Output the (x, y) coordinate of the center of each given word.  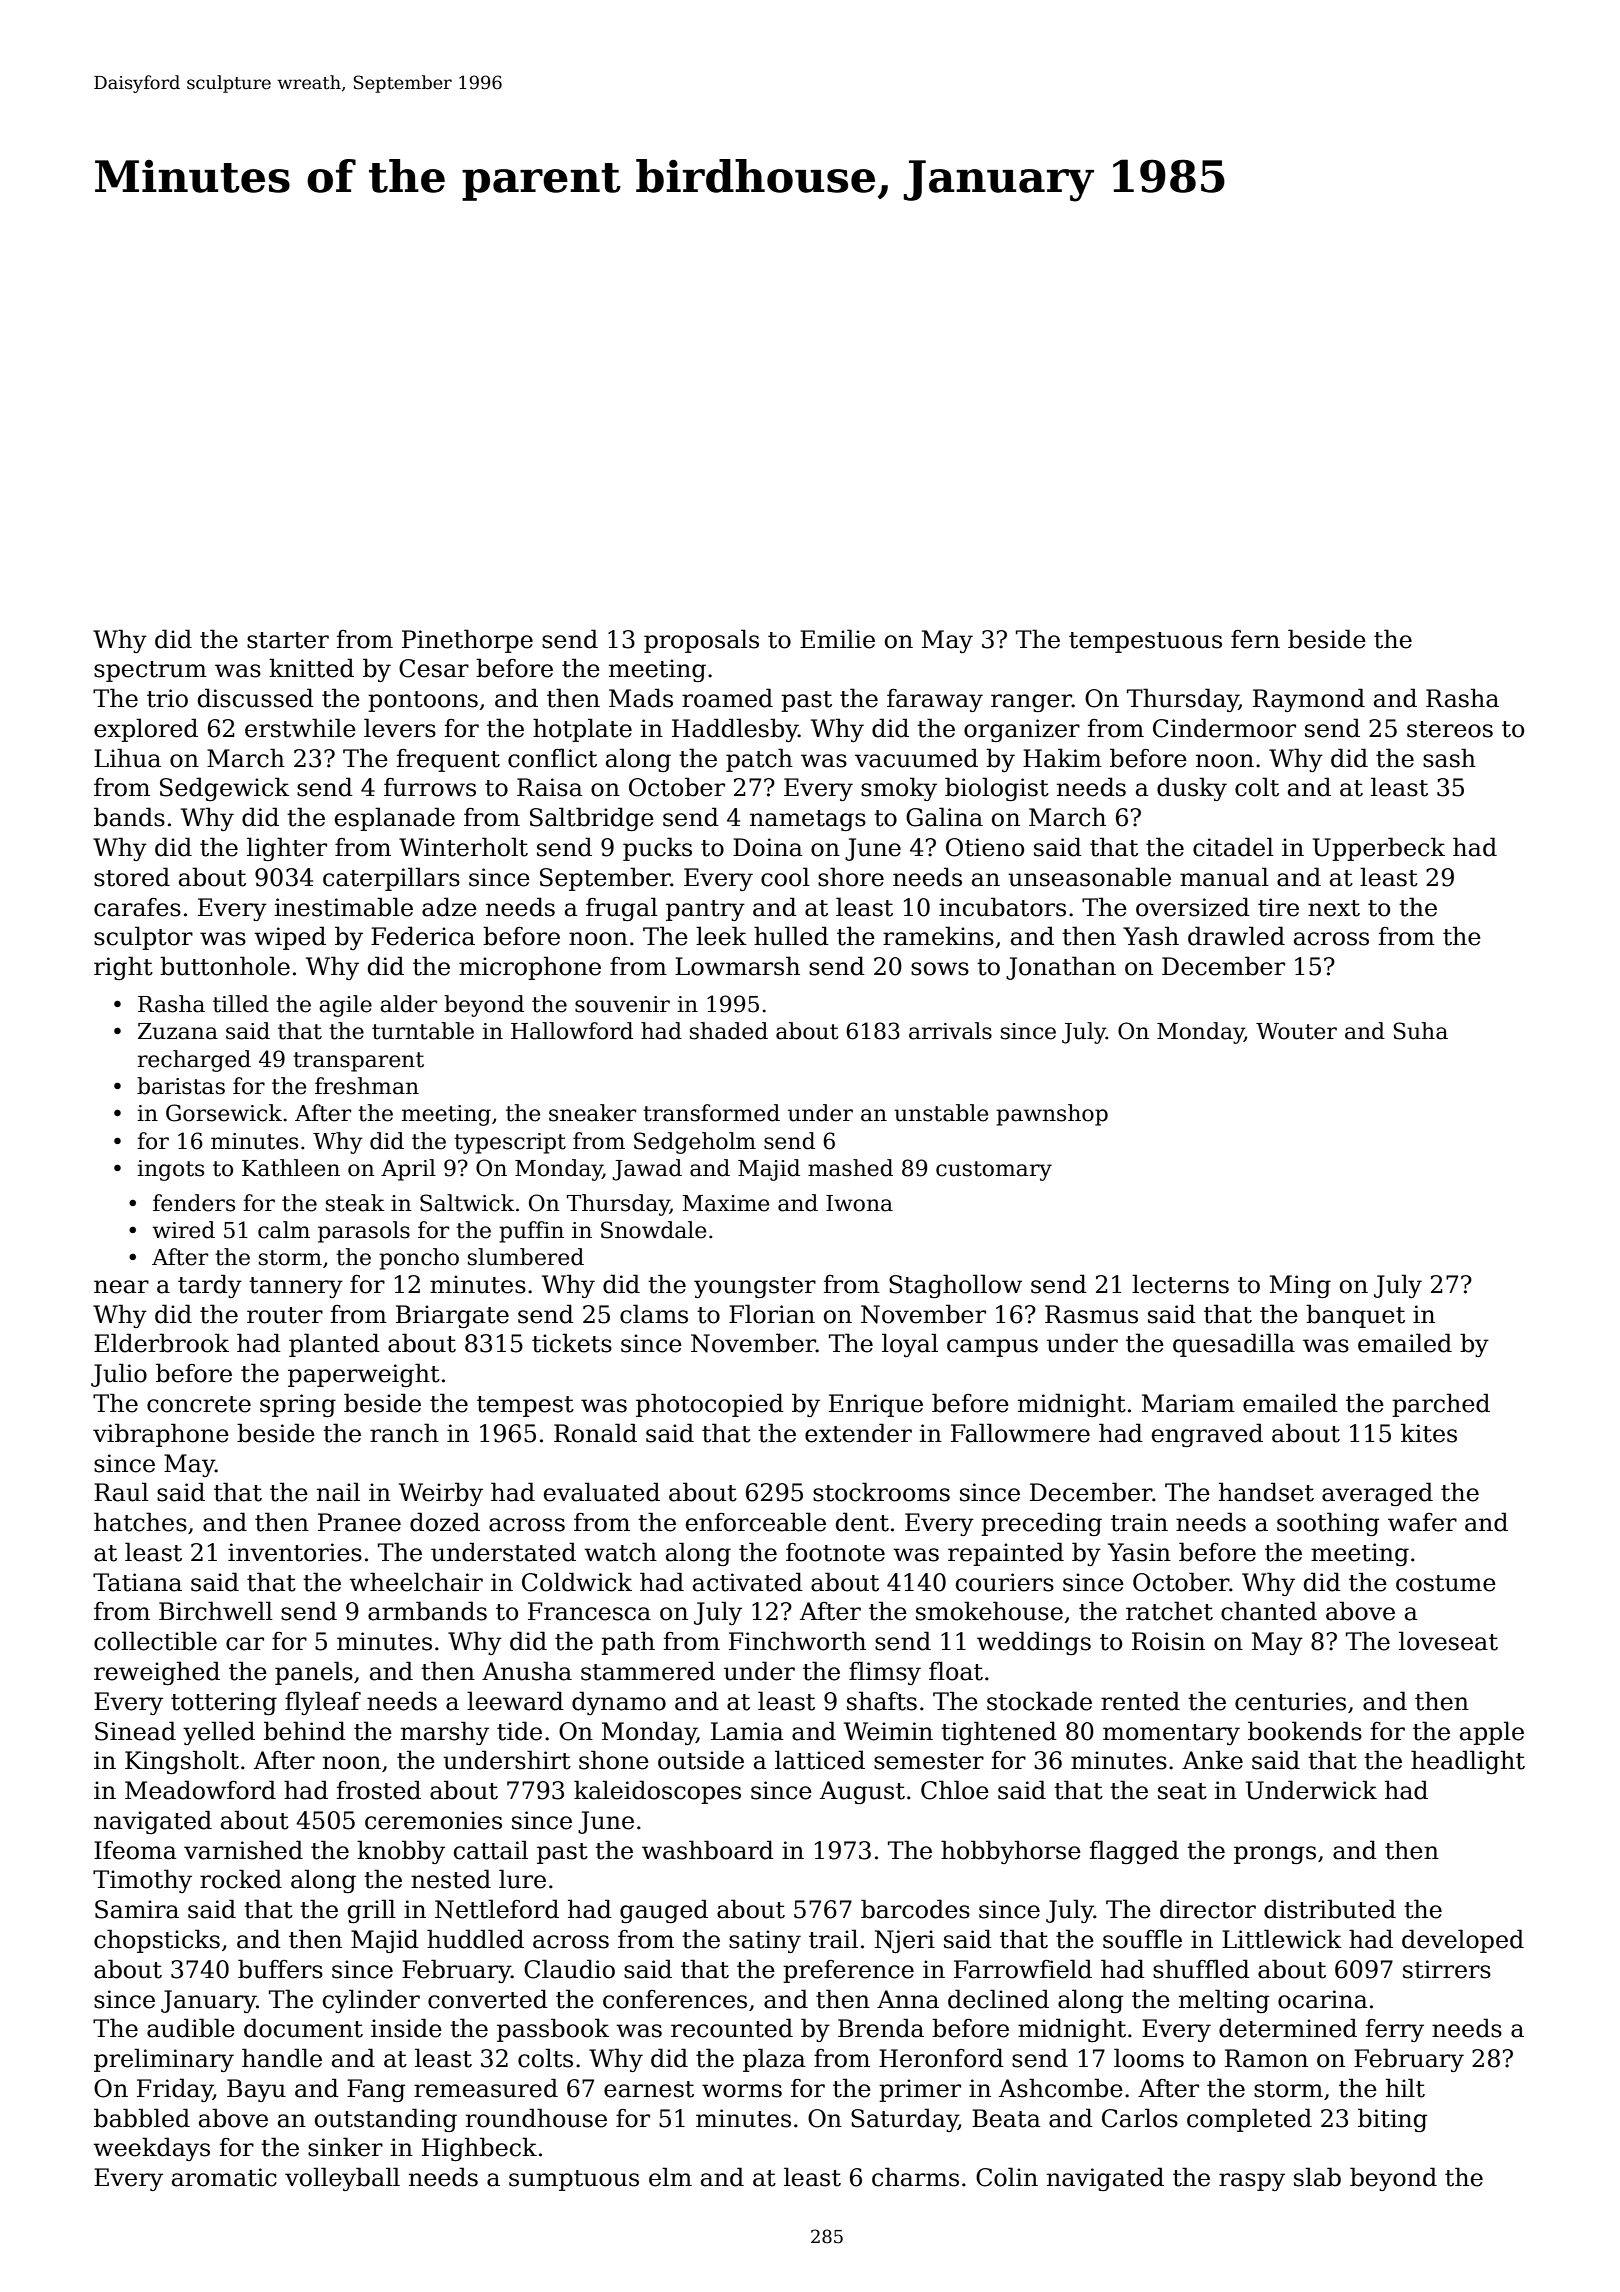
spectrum (150, 671)
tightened (999, 1733)
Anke (1212, 1760)
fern (1255, 639)
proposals (701, 641)
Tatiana (137, 1582)
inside (406, 2028)
